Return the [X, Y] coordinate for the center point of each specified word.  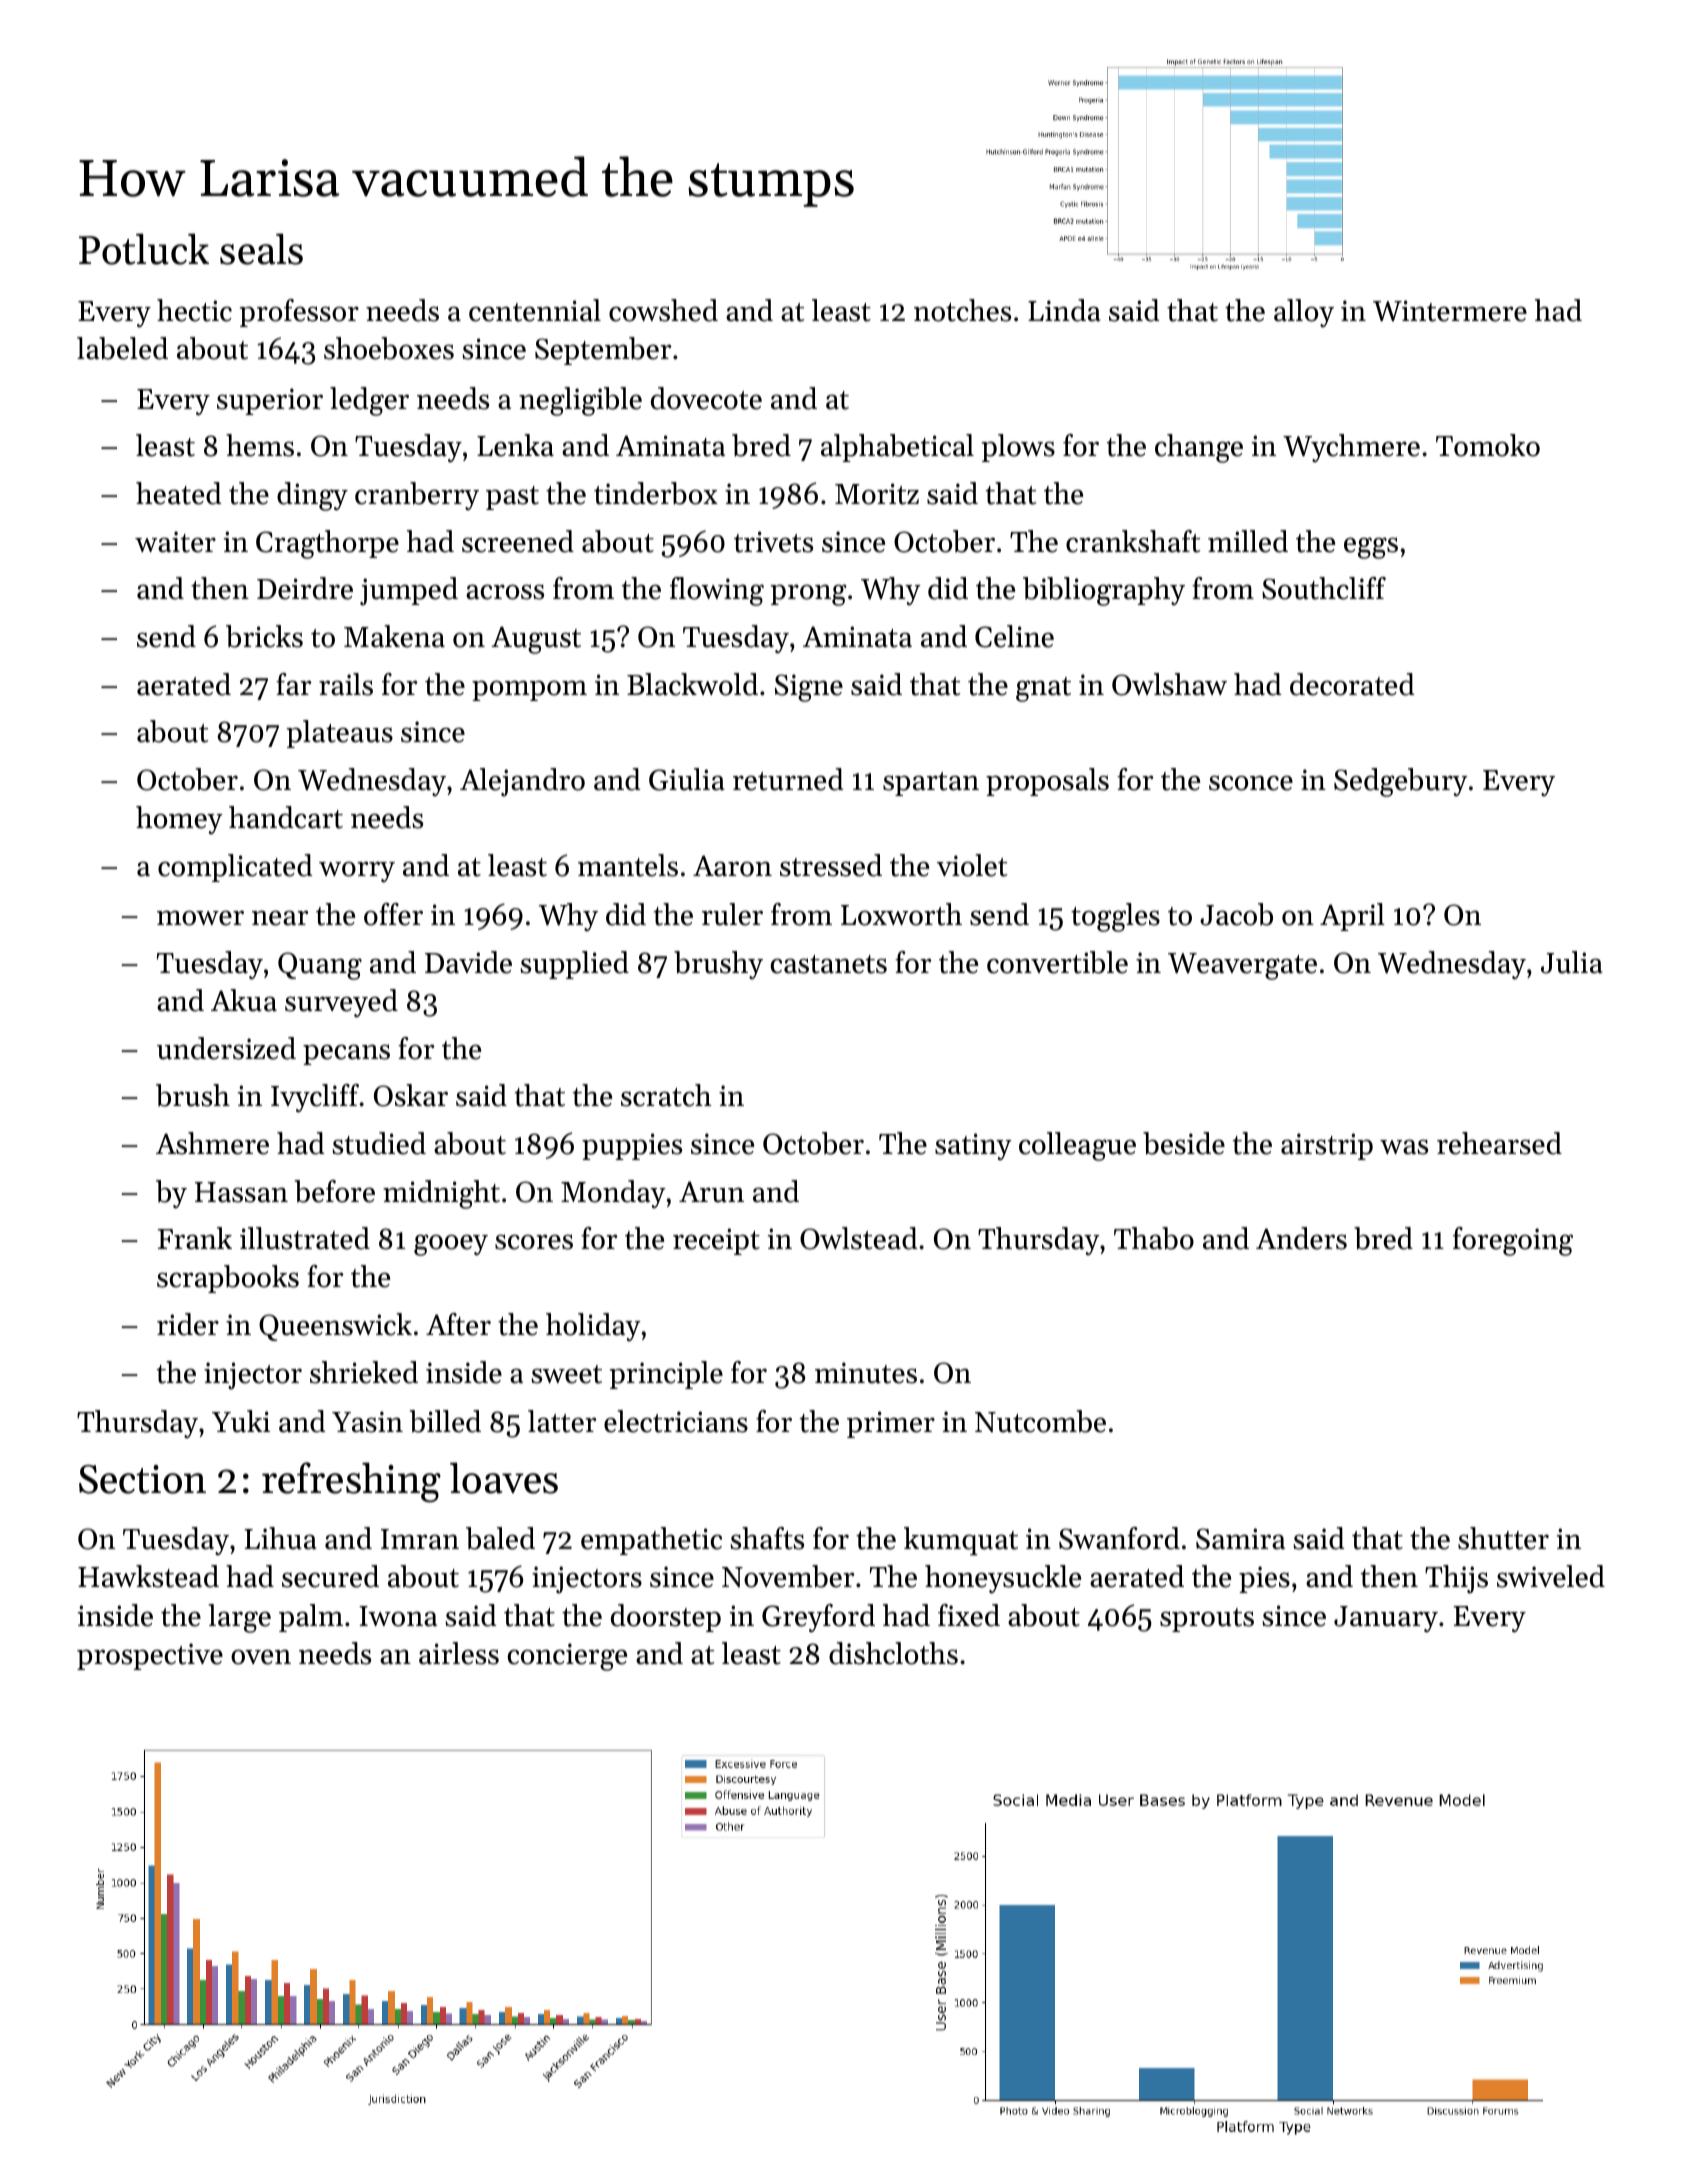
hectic [194, 310]
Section [142, 1479]
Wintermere [1450, 311]
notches [962, 310]
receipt [716, 1241]
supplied [575, 965]
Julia [1572, 962]
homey [179, 820]
